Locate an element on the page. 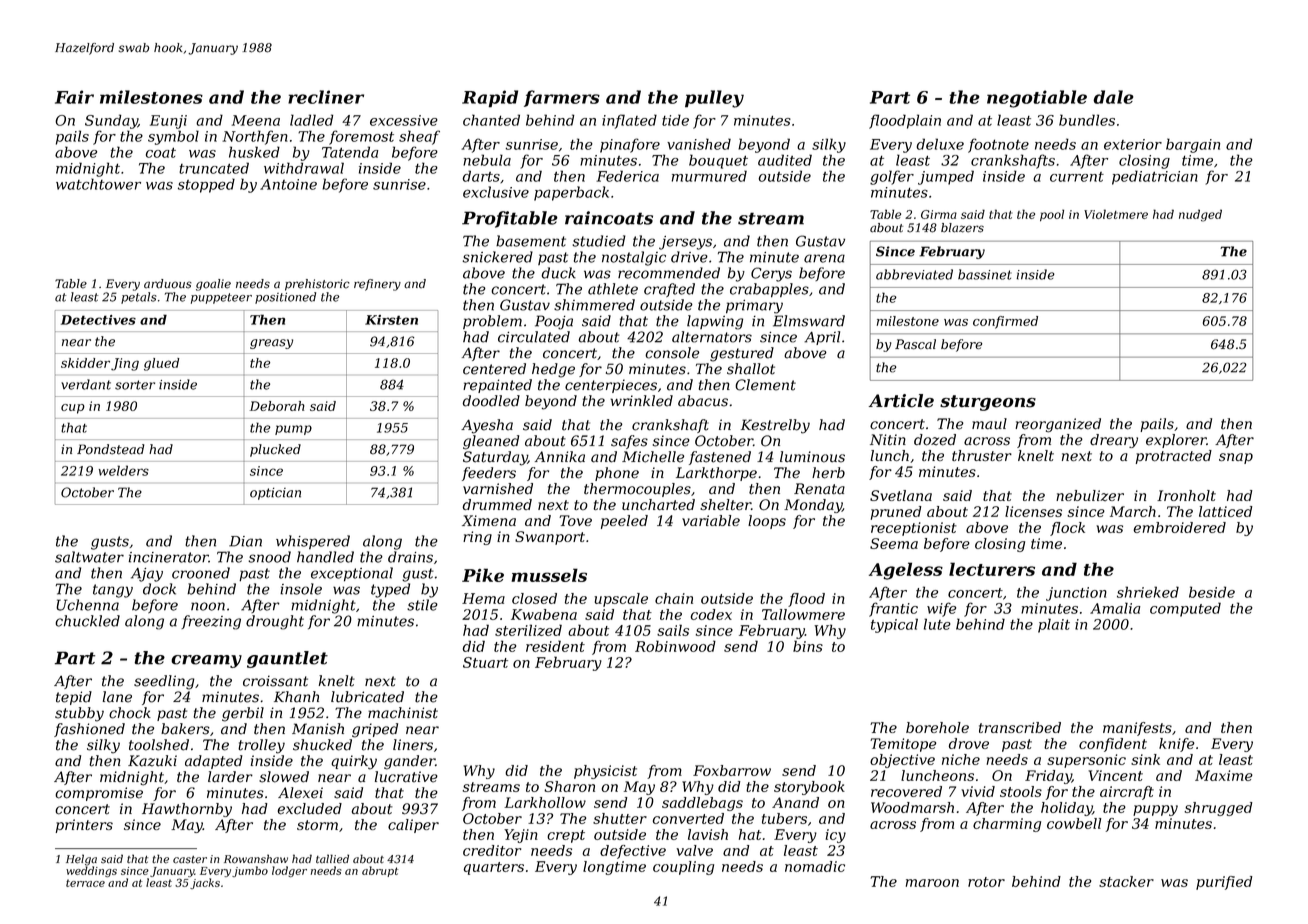 This page has height=924, width=1308. saltwater is located at coordinates (89, 557).
